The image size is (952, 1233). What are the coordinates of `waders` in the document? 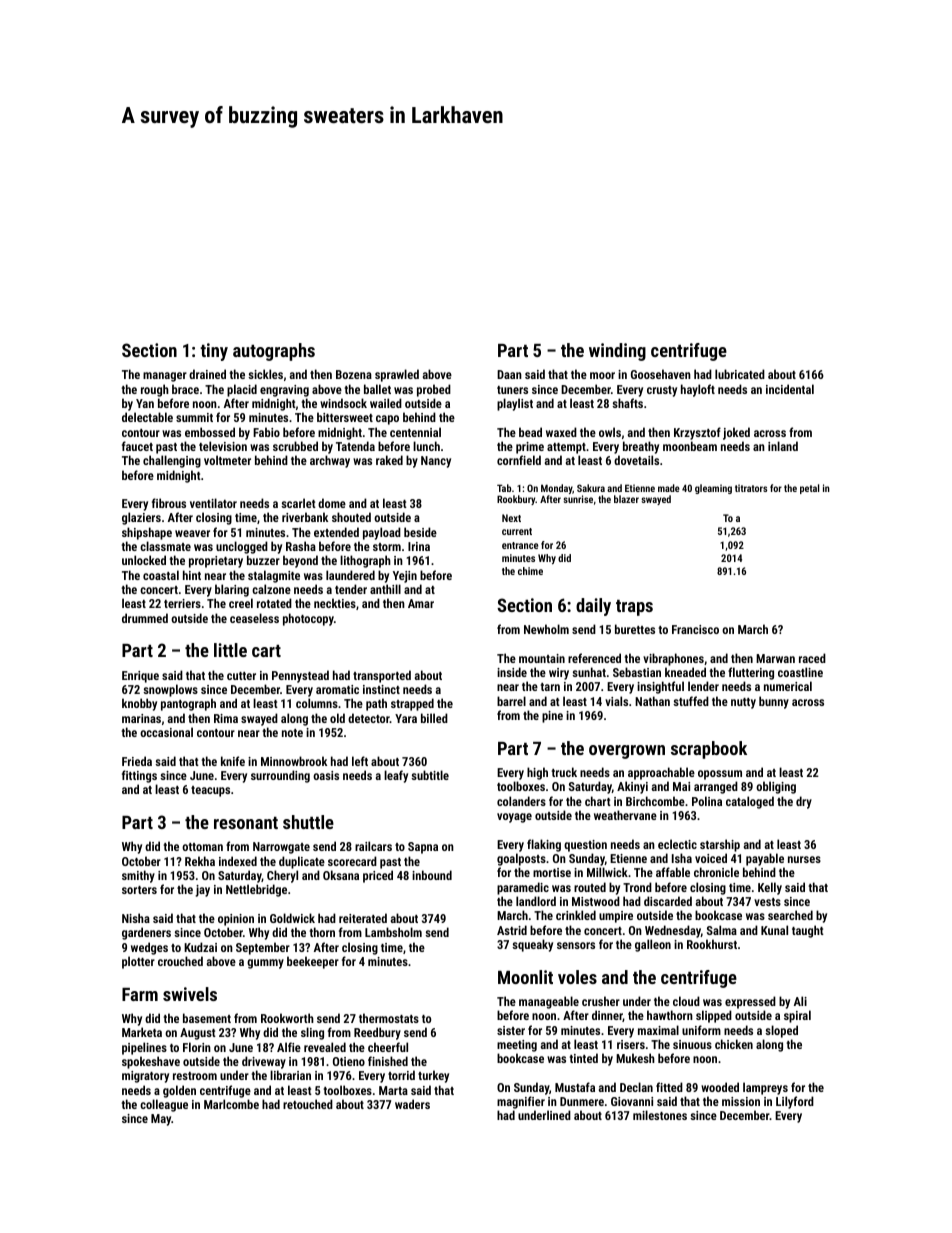 It's located at (412, 1104).
